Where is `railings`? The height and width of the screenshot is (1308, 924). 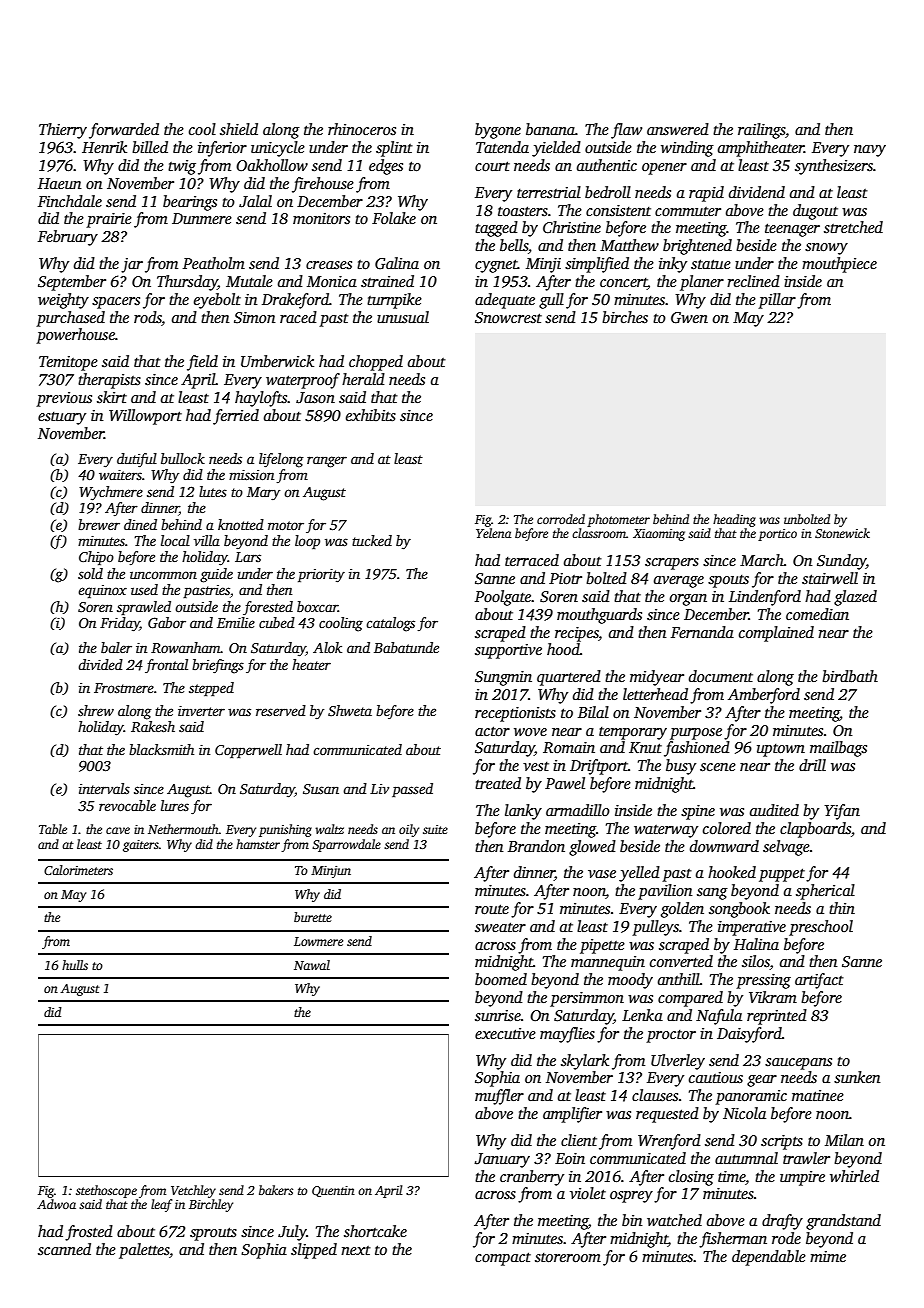
railings is located at coordinates (761, 131).
